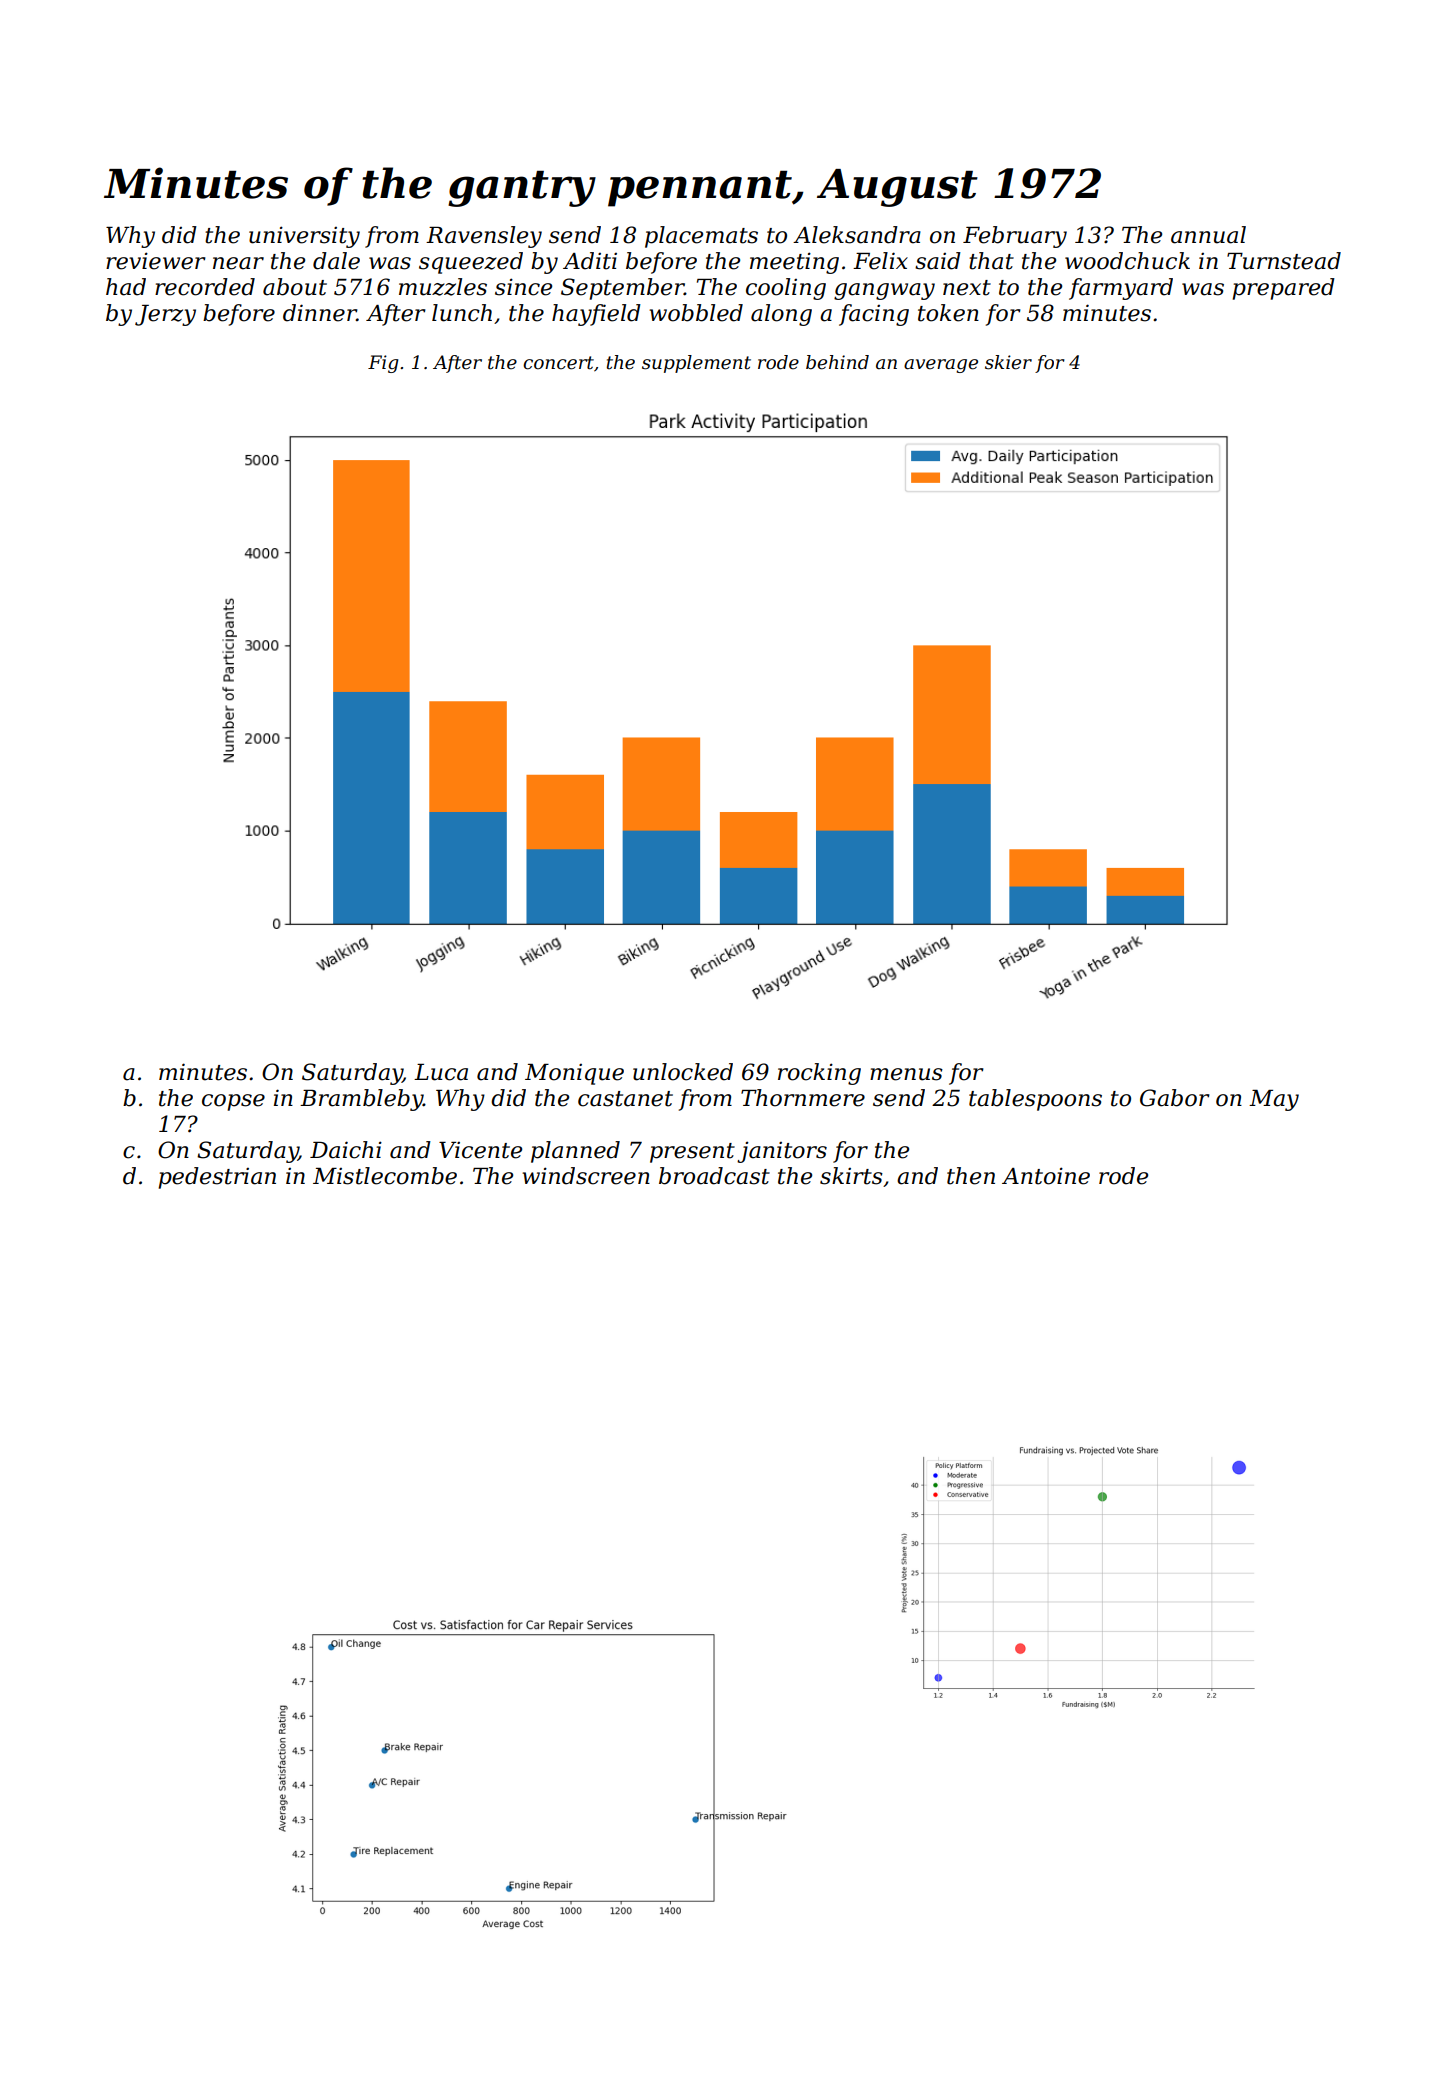  What do you see at coordinates (683, 1072) in the document?
I see `unlocked` at bounding box center [683, 1072].
